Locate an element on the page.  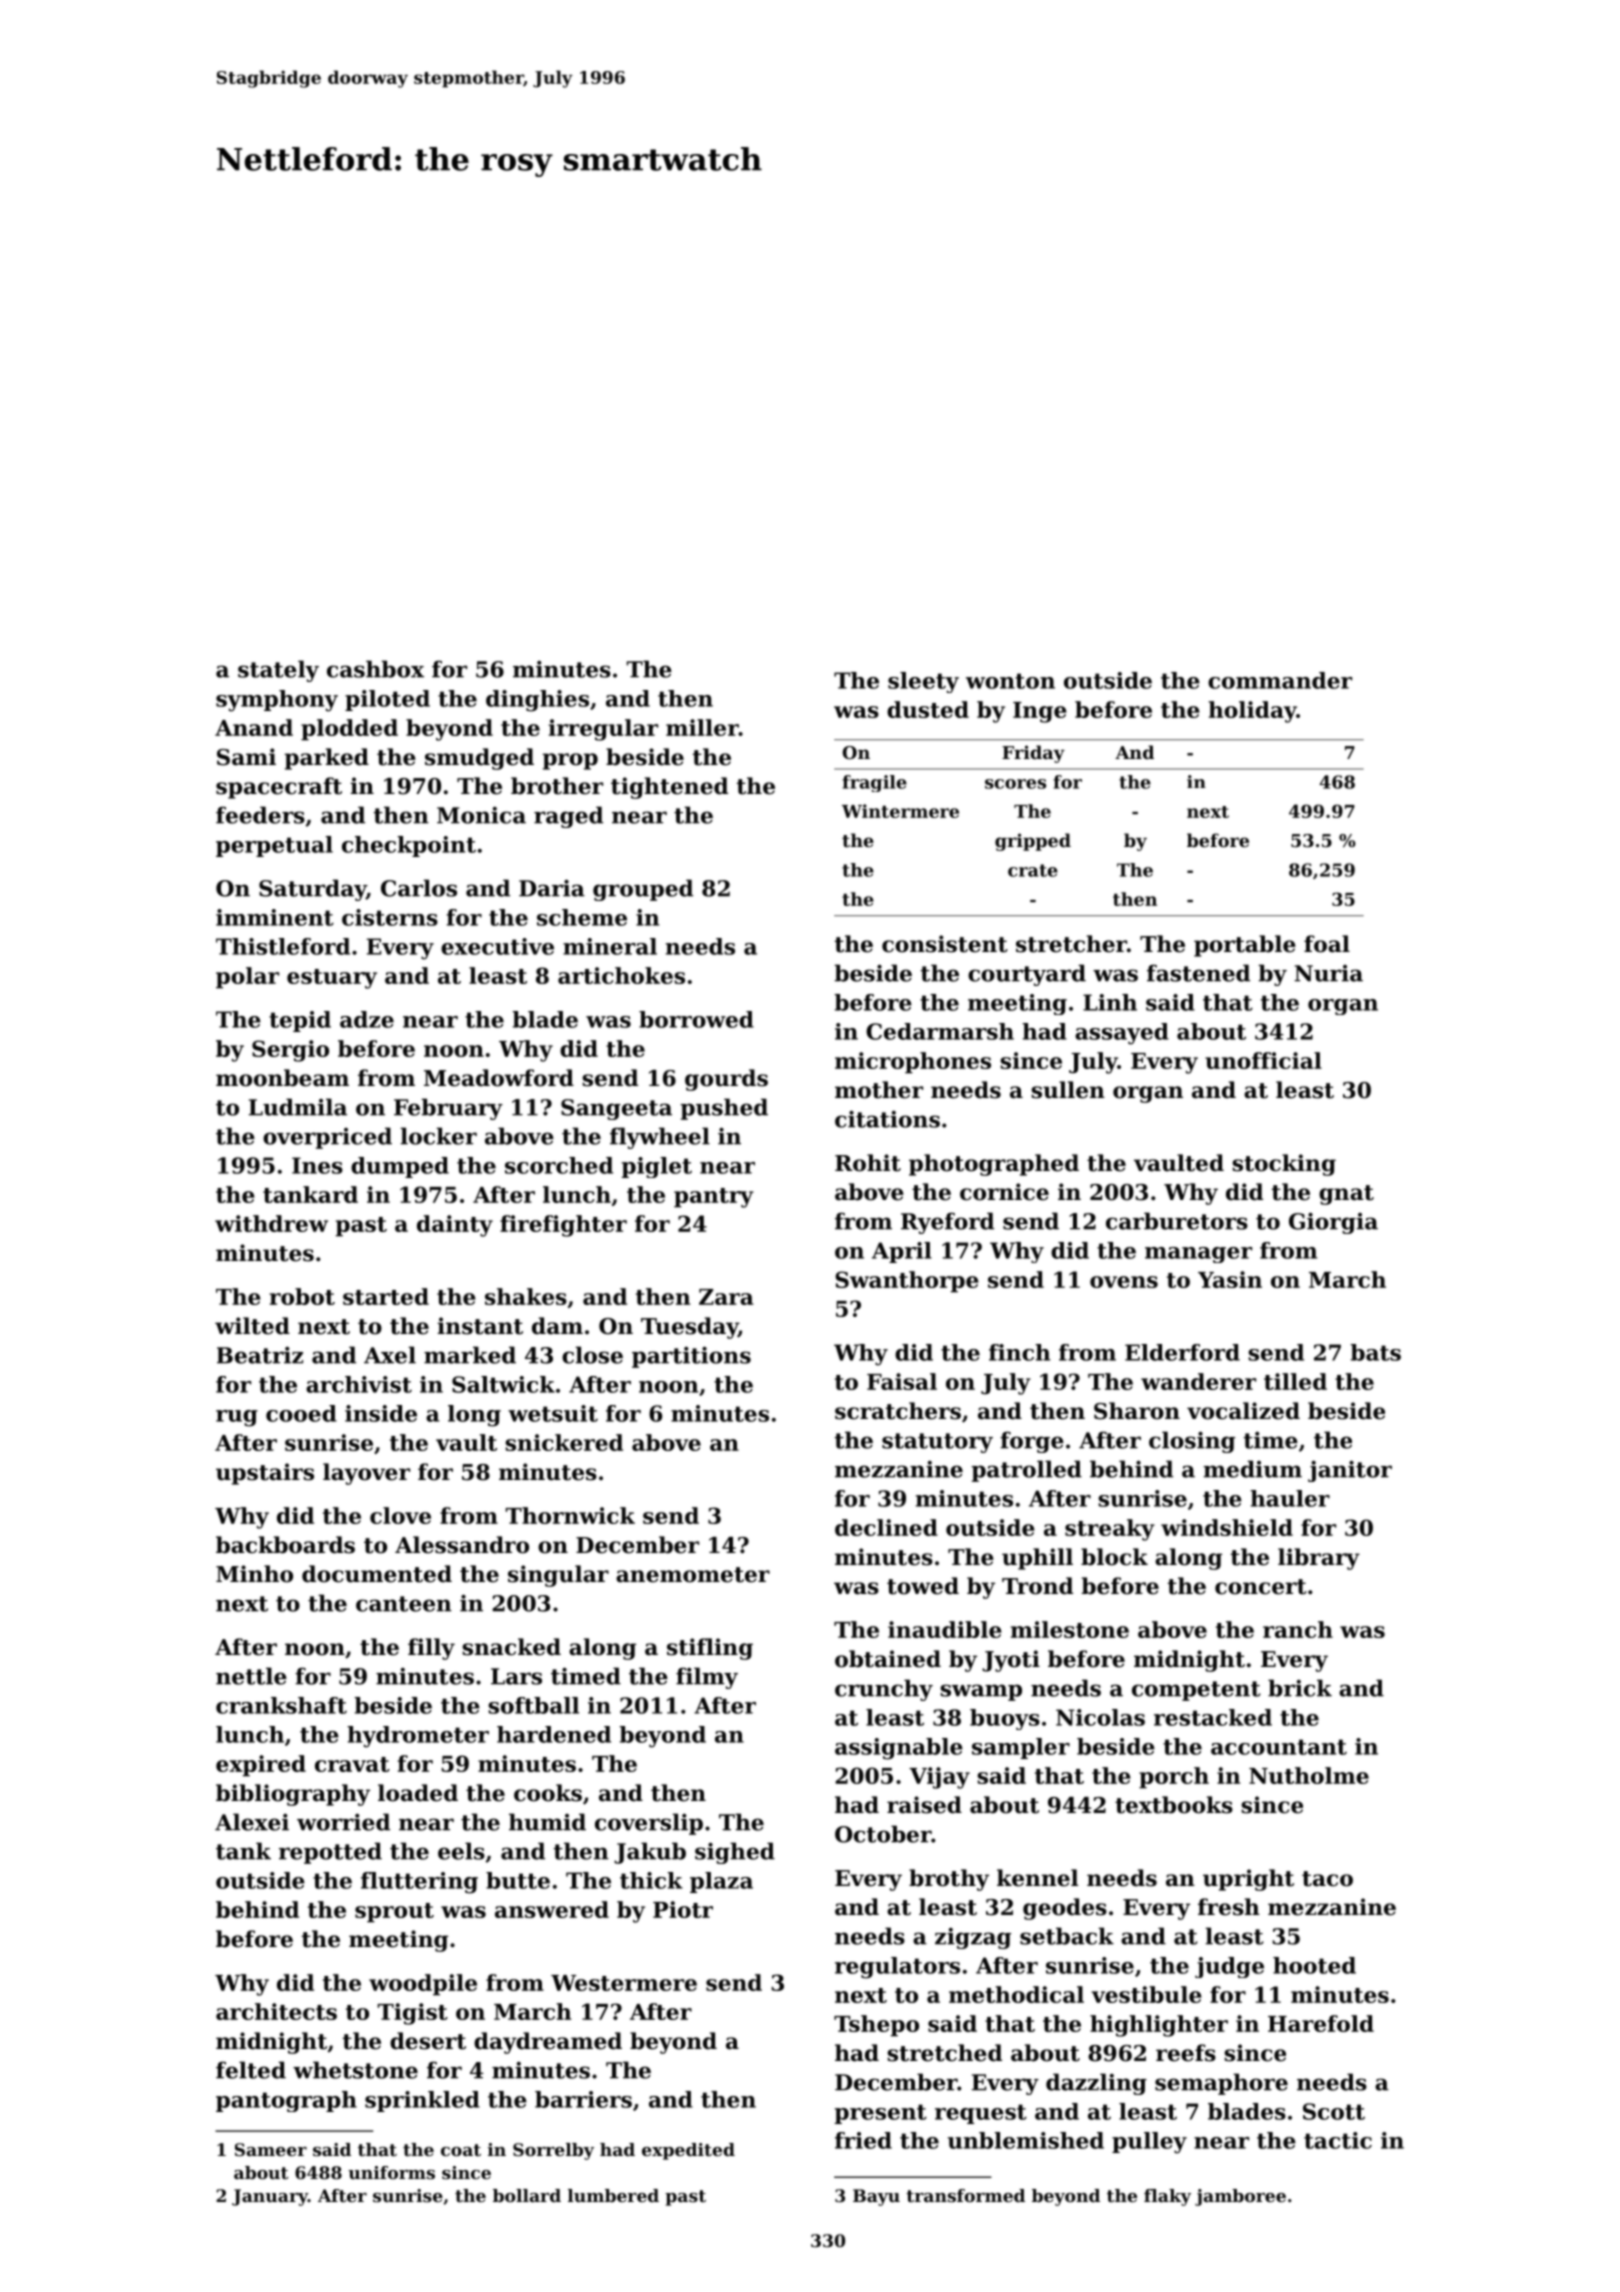
Elderford is located at coordinates (1182, 1352).
